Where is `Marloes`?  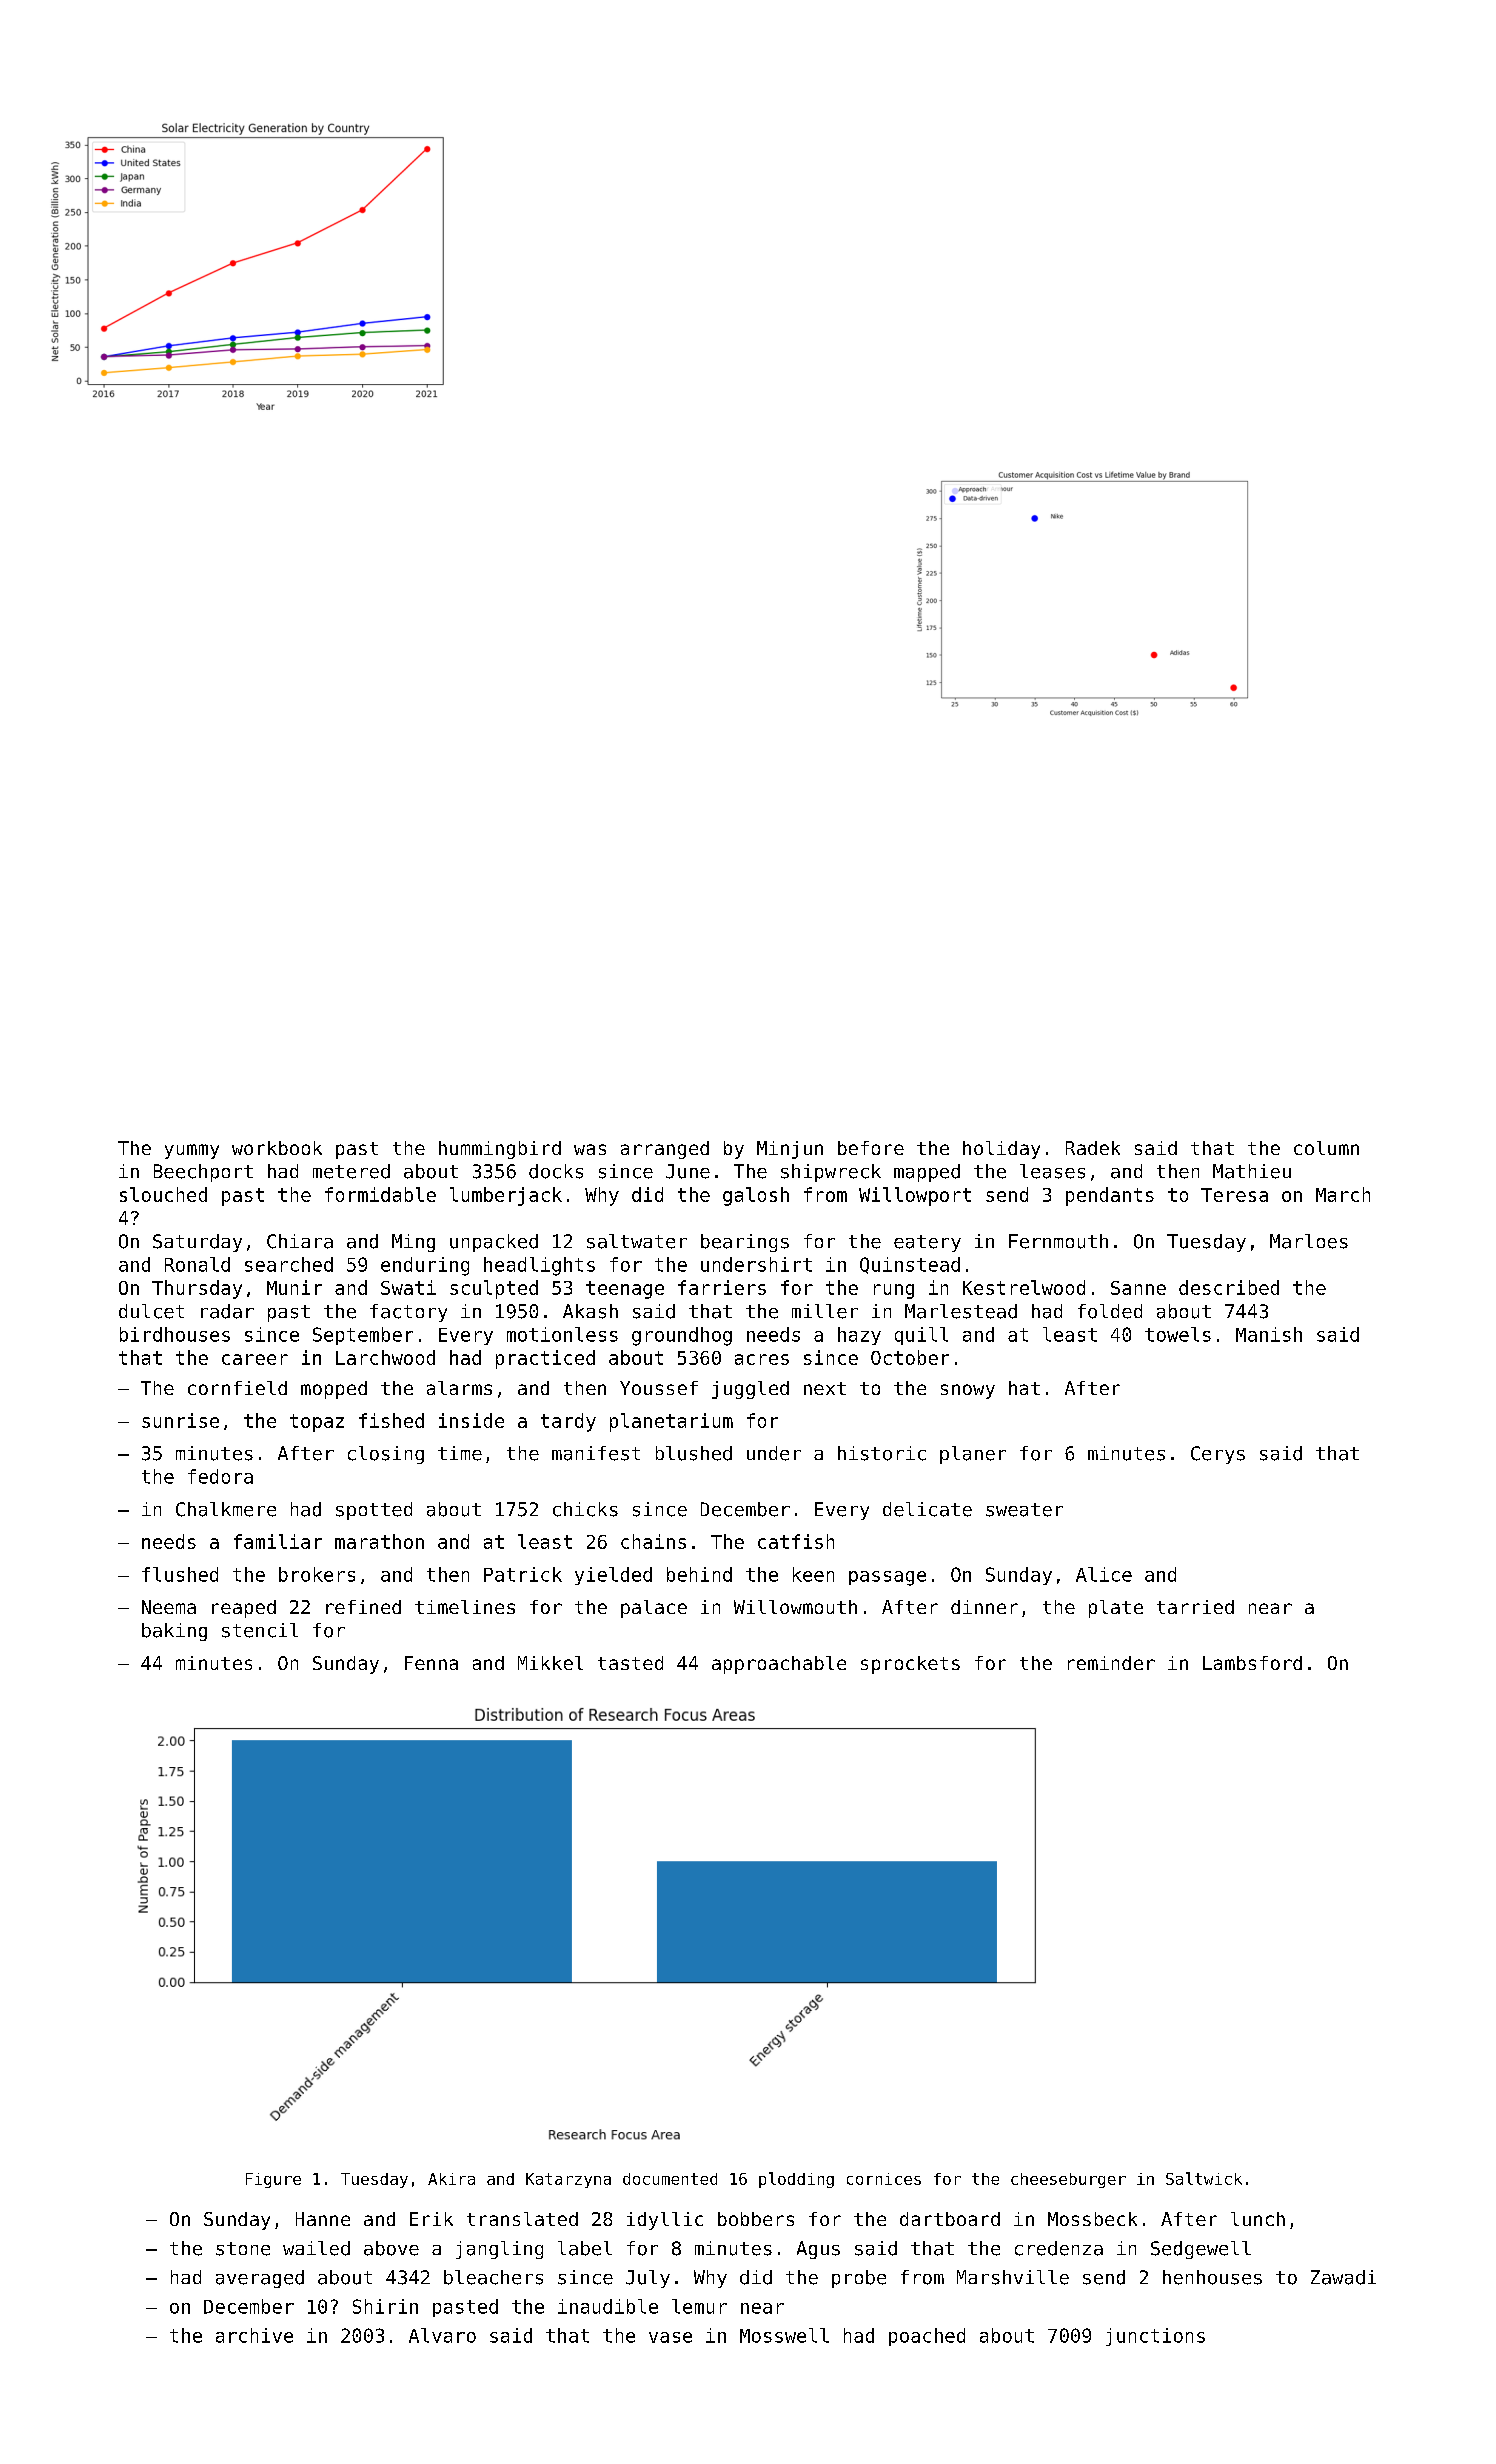 Marloes is located at coordinates (1309, 1241).
